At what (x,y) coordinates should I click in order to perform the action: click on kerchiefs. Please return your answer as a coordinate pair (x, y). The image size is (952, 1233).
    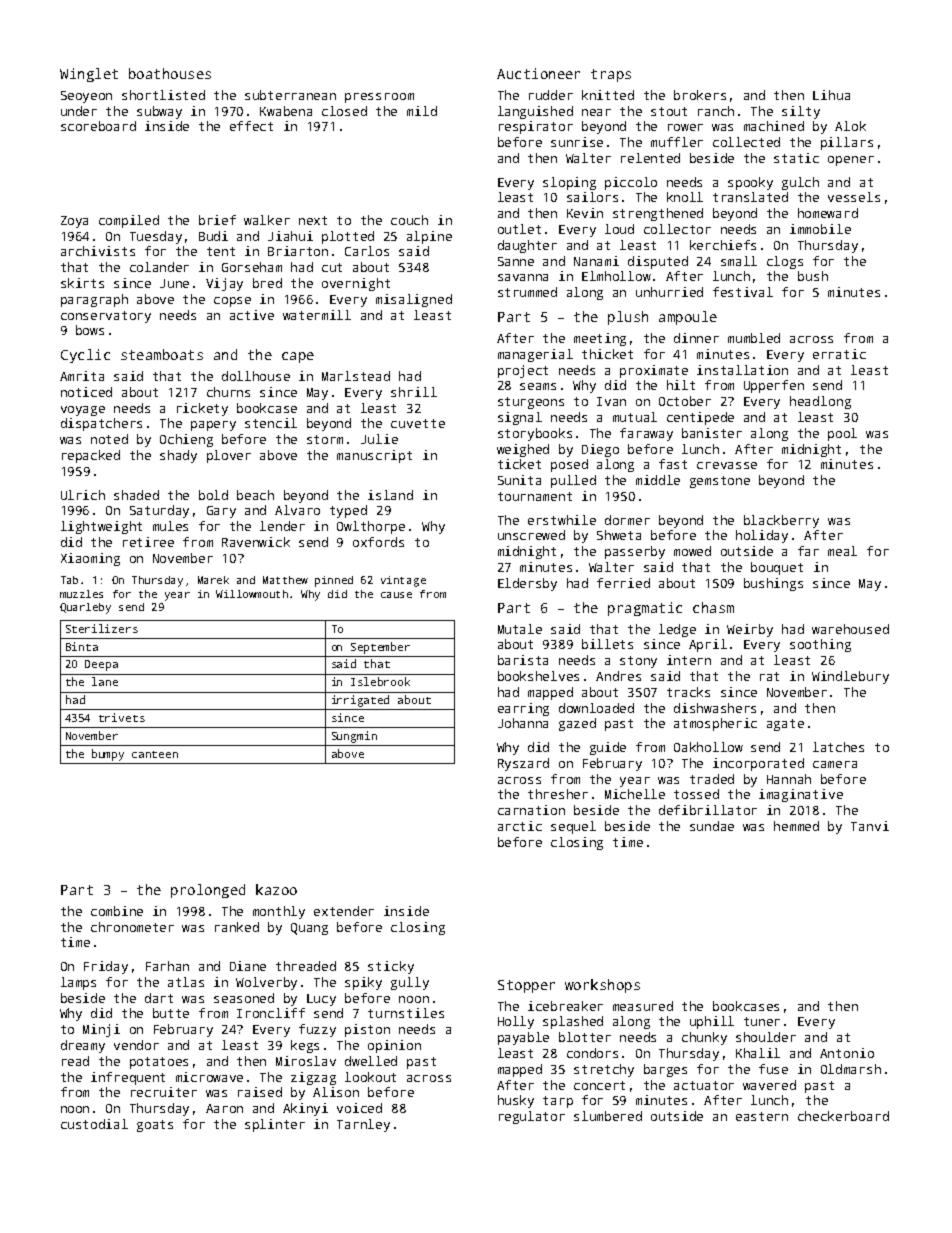
    Looking at the image, I should click on (723, 245).
